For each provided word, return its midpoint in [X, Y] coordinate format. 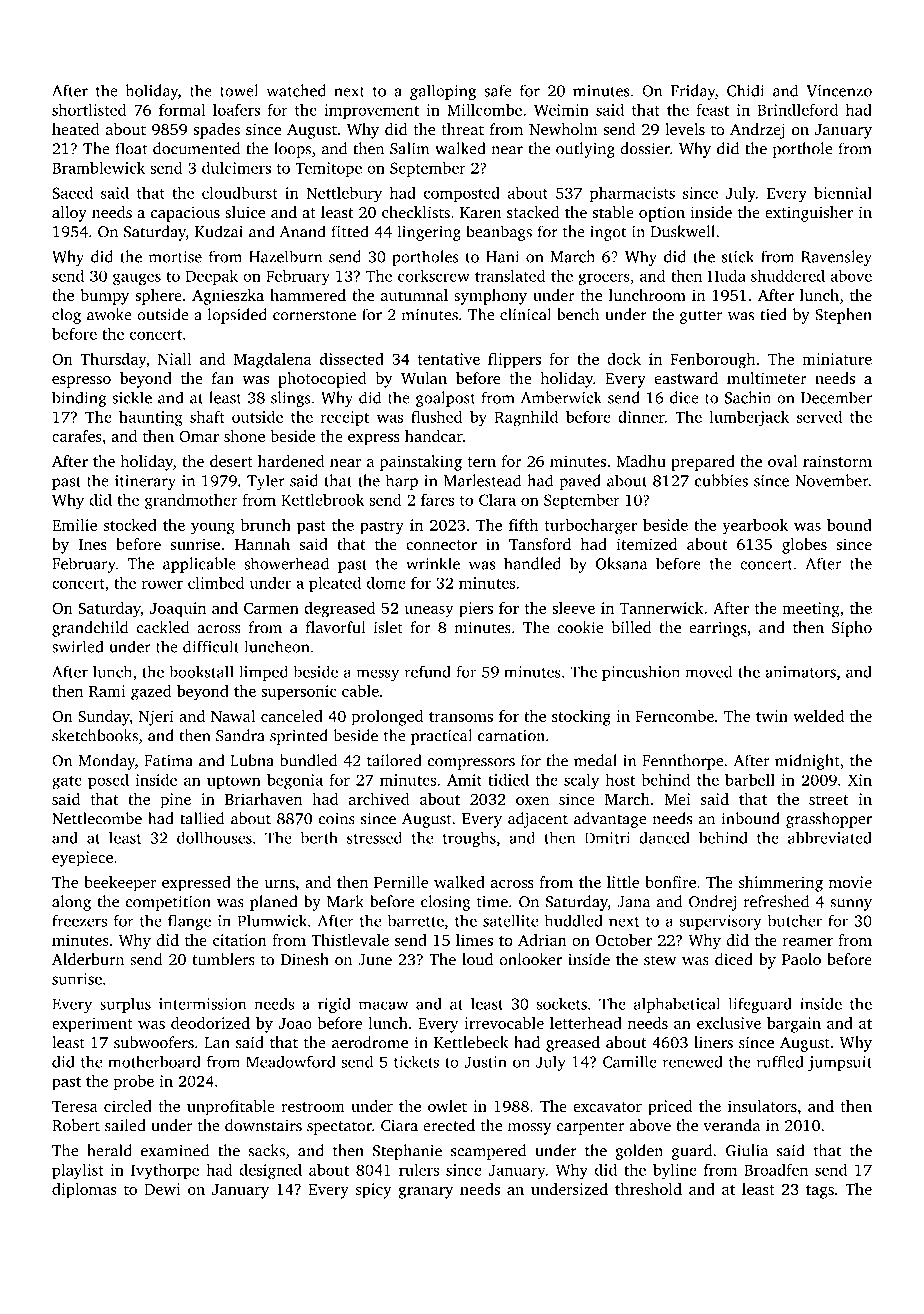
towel [239, 90]
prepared [703, 463]
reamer [808, 942]
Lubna [252, 760]
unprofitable [231, 1108]
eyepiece [82, 859]
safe [497, 90]
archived [379, 799]
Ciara [399, 1126]
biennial [843, 192]
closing [445, 903]
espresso [81, 382]
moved [708, 671]
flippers [514, 361]
